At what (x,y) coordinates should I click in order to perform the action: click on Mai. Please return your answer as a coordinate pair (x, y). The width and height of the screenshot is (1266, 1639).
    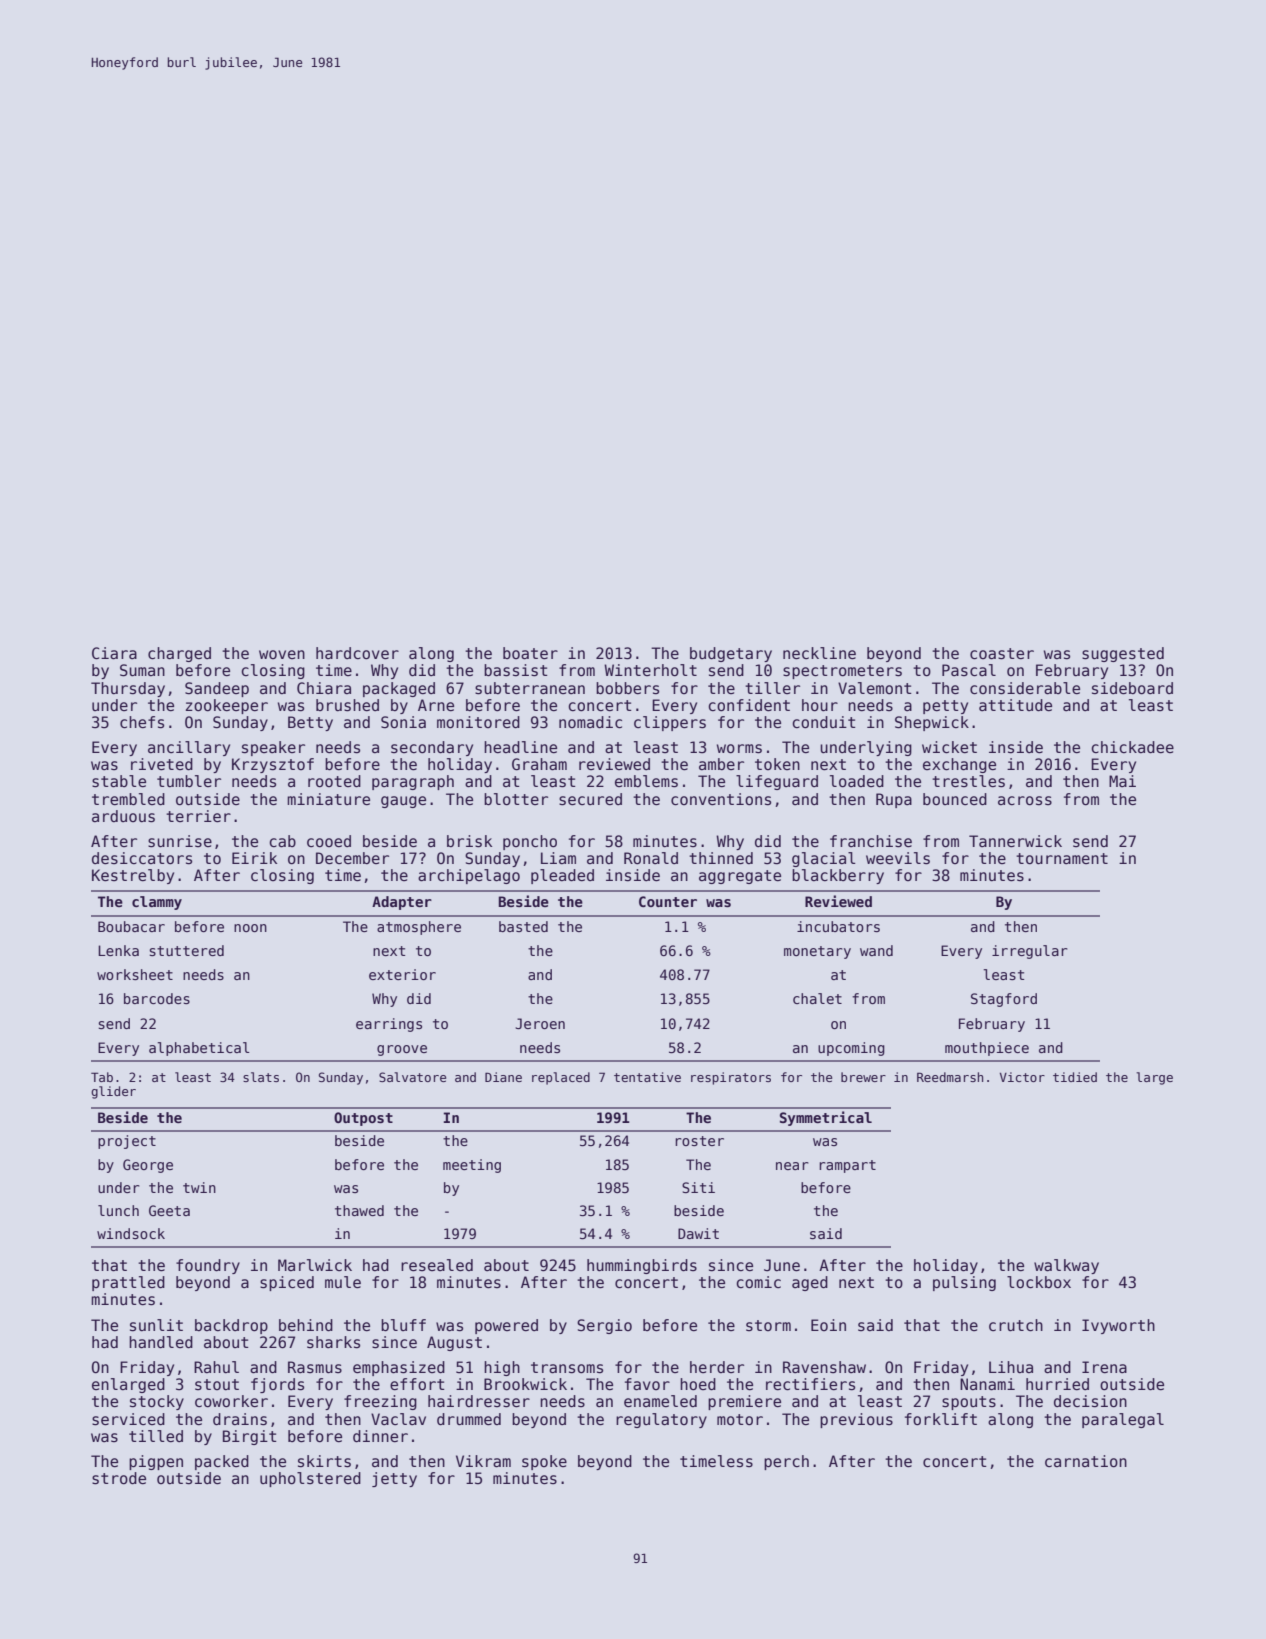
    Looking at the image, I should click on (1122, 781).
